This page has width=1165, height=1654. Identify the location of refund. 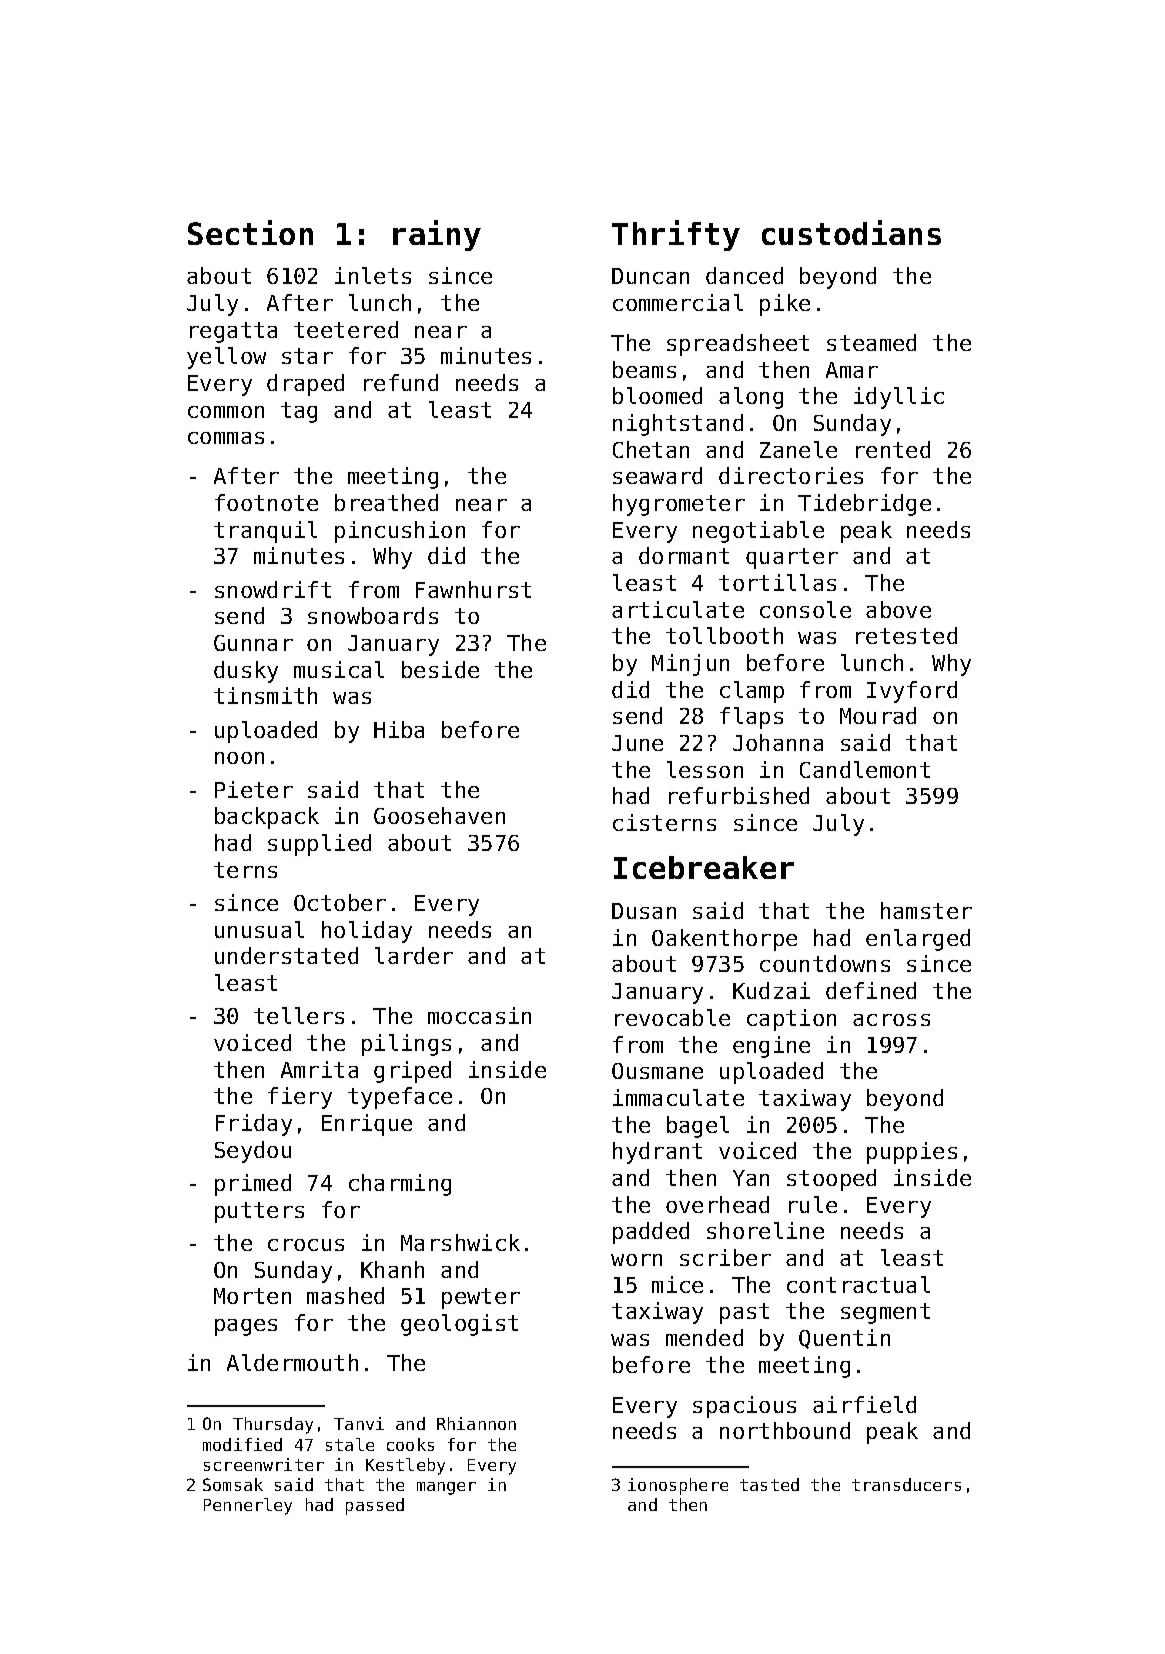
(401, 382).
